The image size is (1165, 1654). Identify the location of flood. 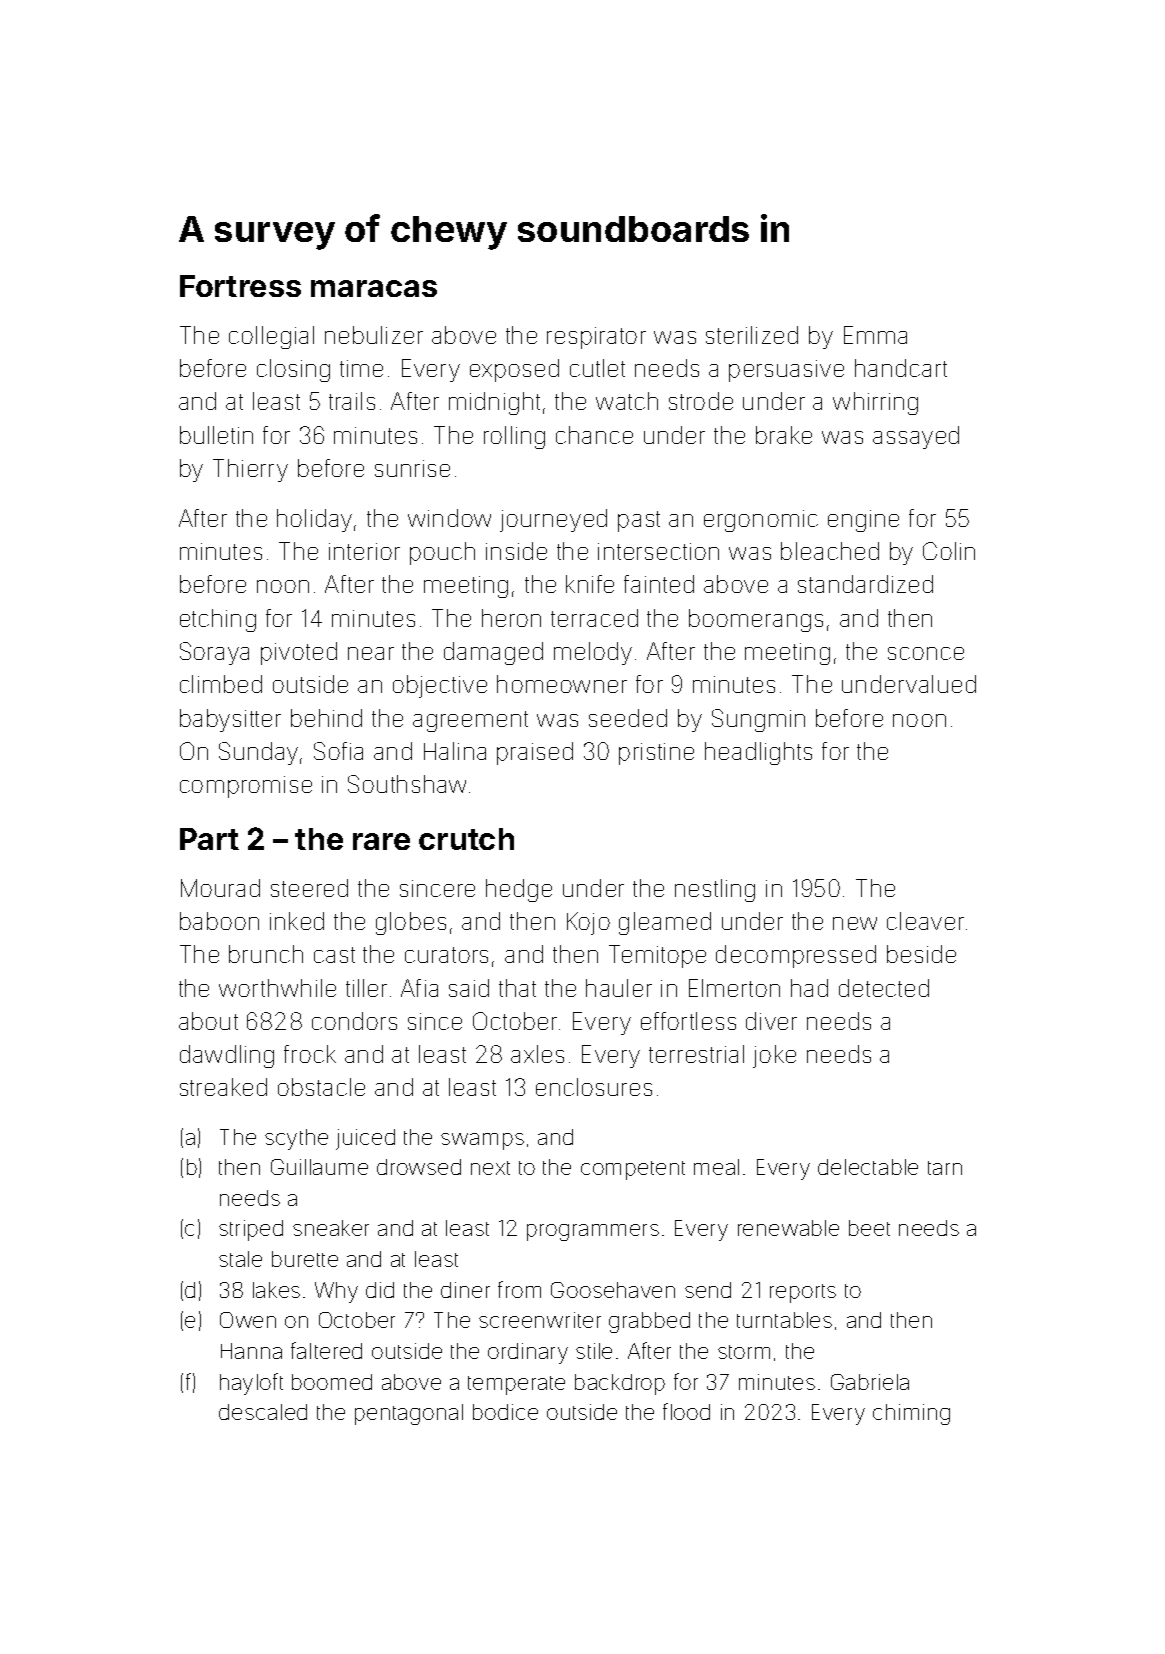
(686, 1411).
